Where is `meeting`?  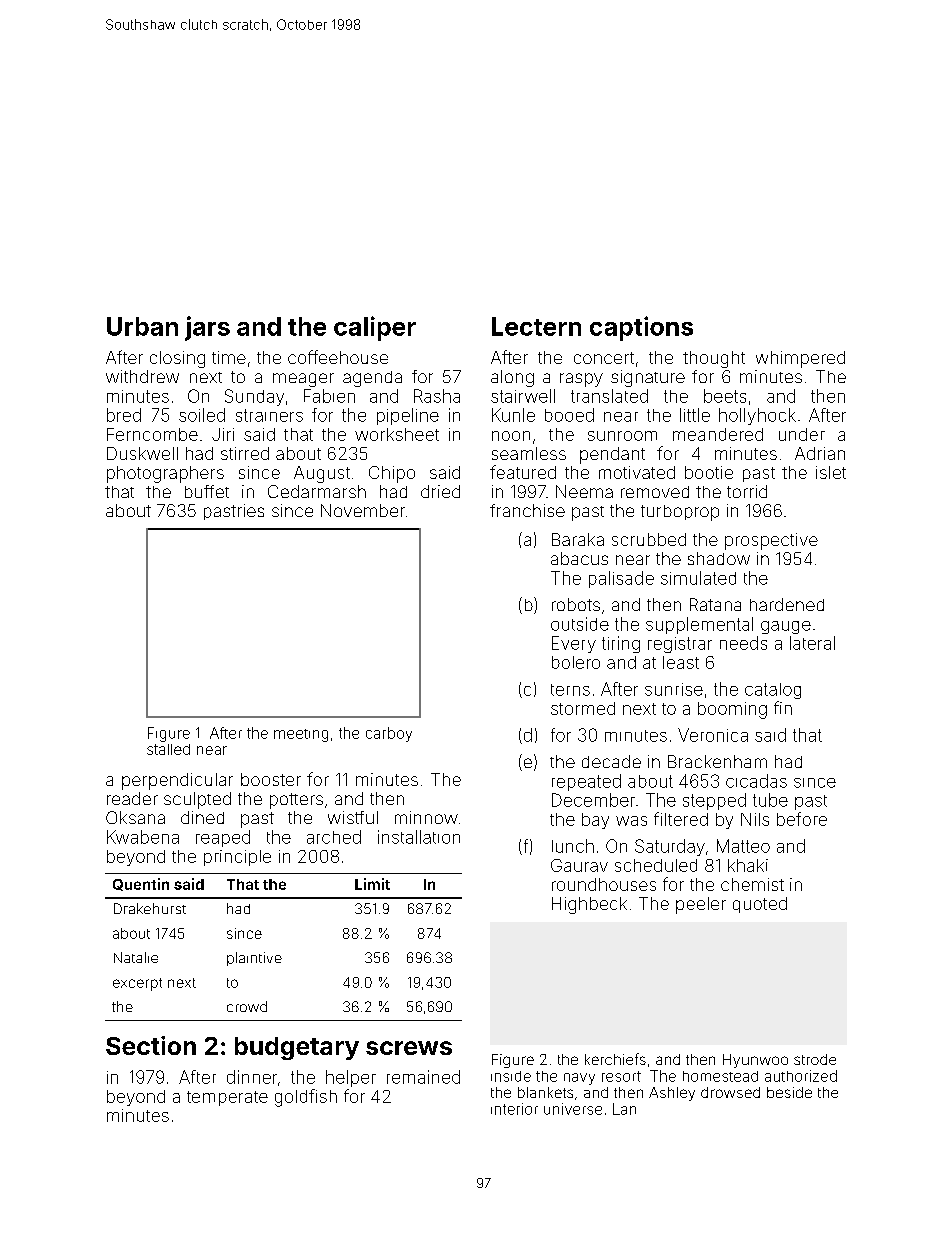 meeting is located at coordinates (301, 735).
